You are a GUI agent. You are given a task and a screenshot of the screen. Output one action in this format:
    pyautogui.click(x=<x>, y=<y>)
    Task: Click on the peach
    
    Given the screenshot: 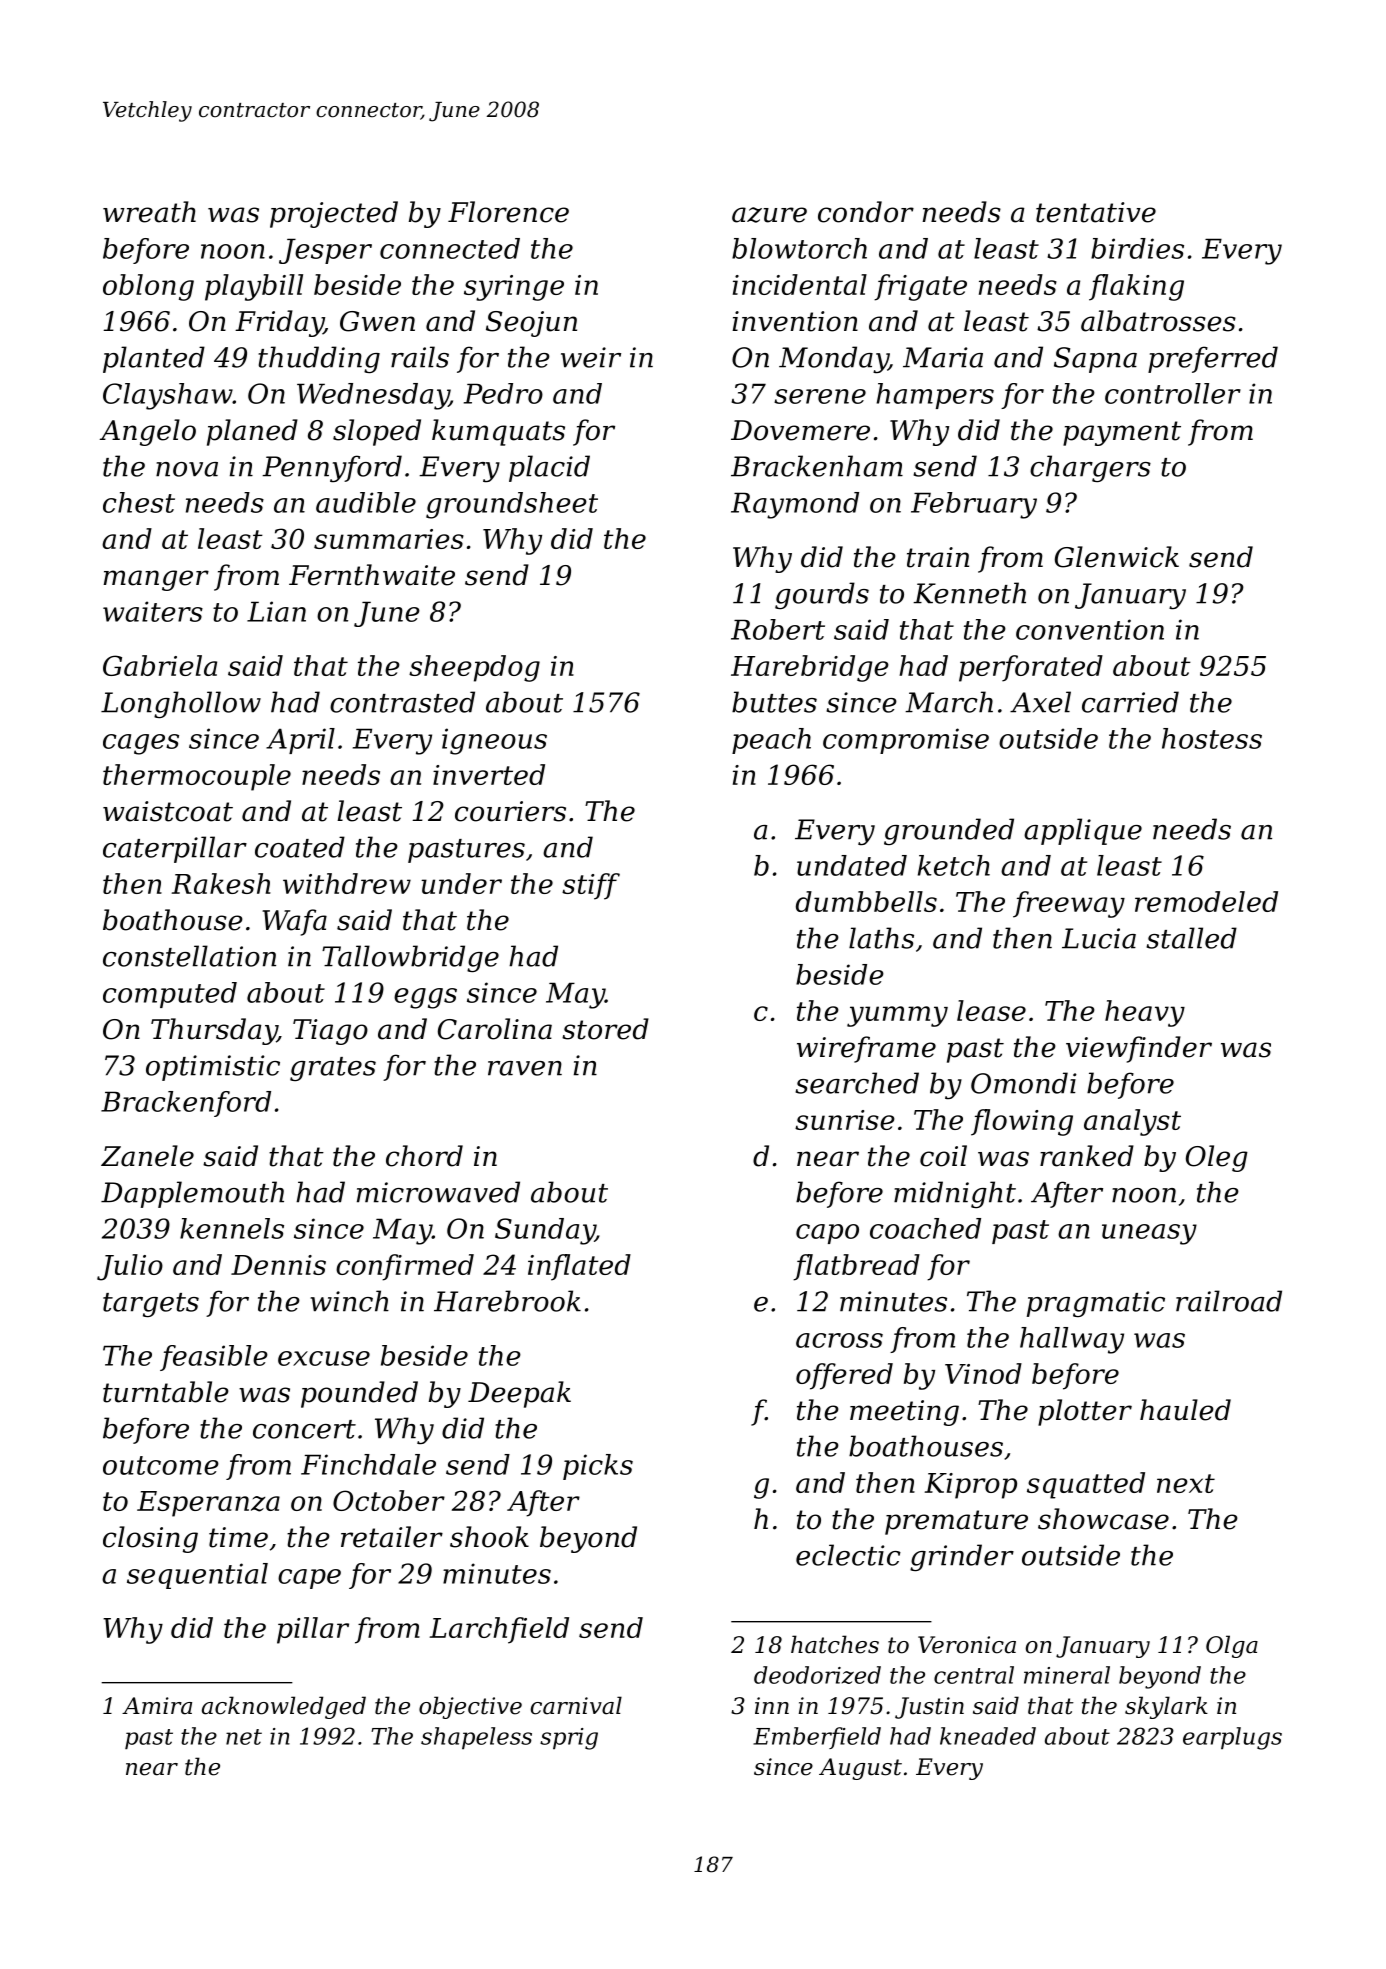 What is the action you would take?
    pyautogui.click(x=771, y=741)
